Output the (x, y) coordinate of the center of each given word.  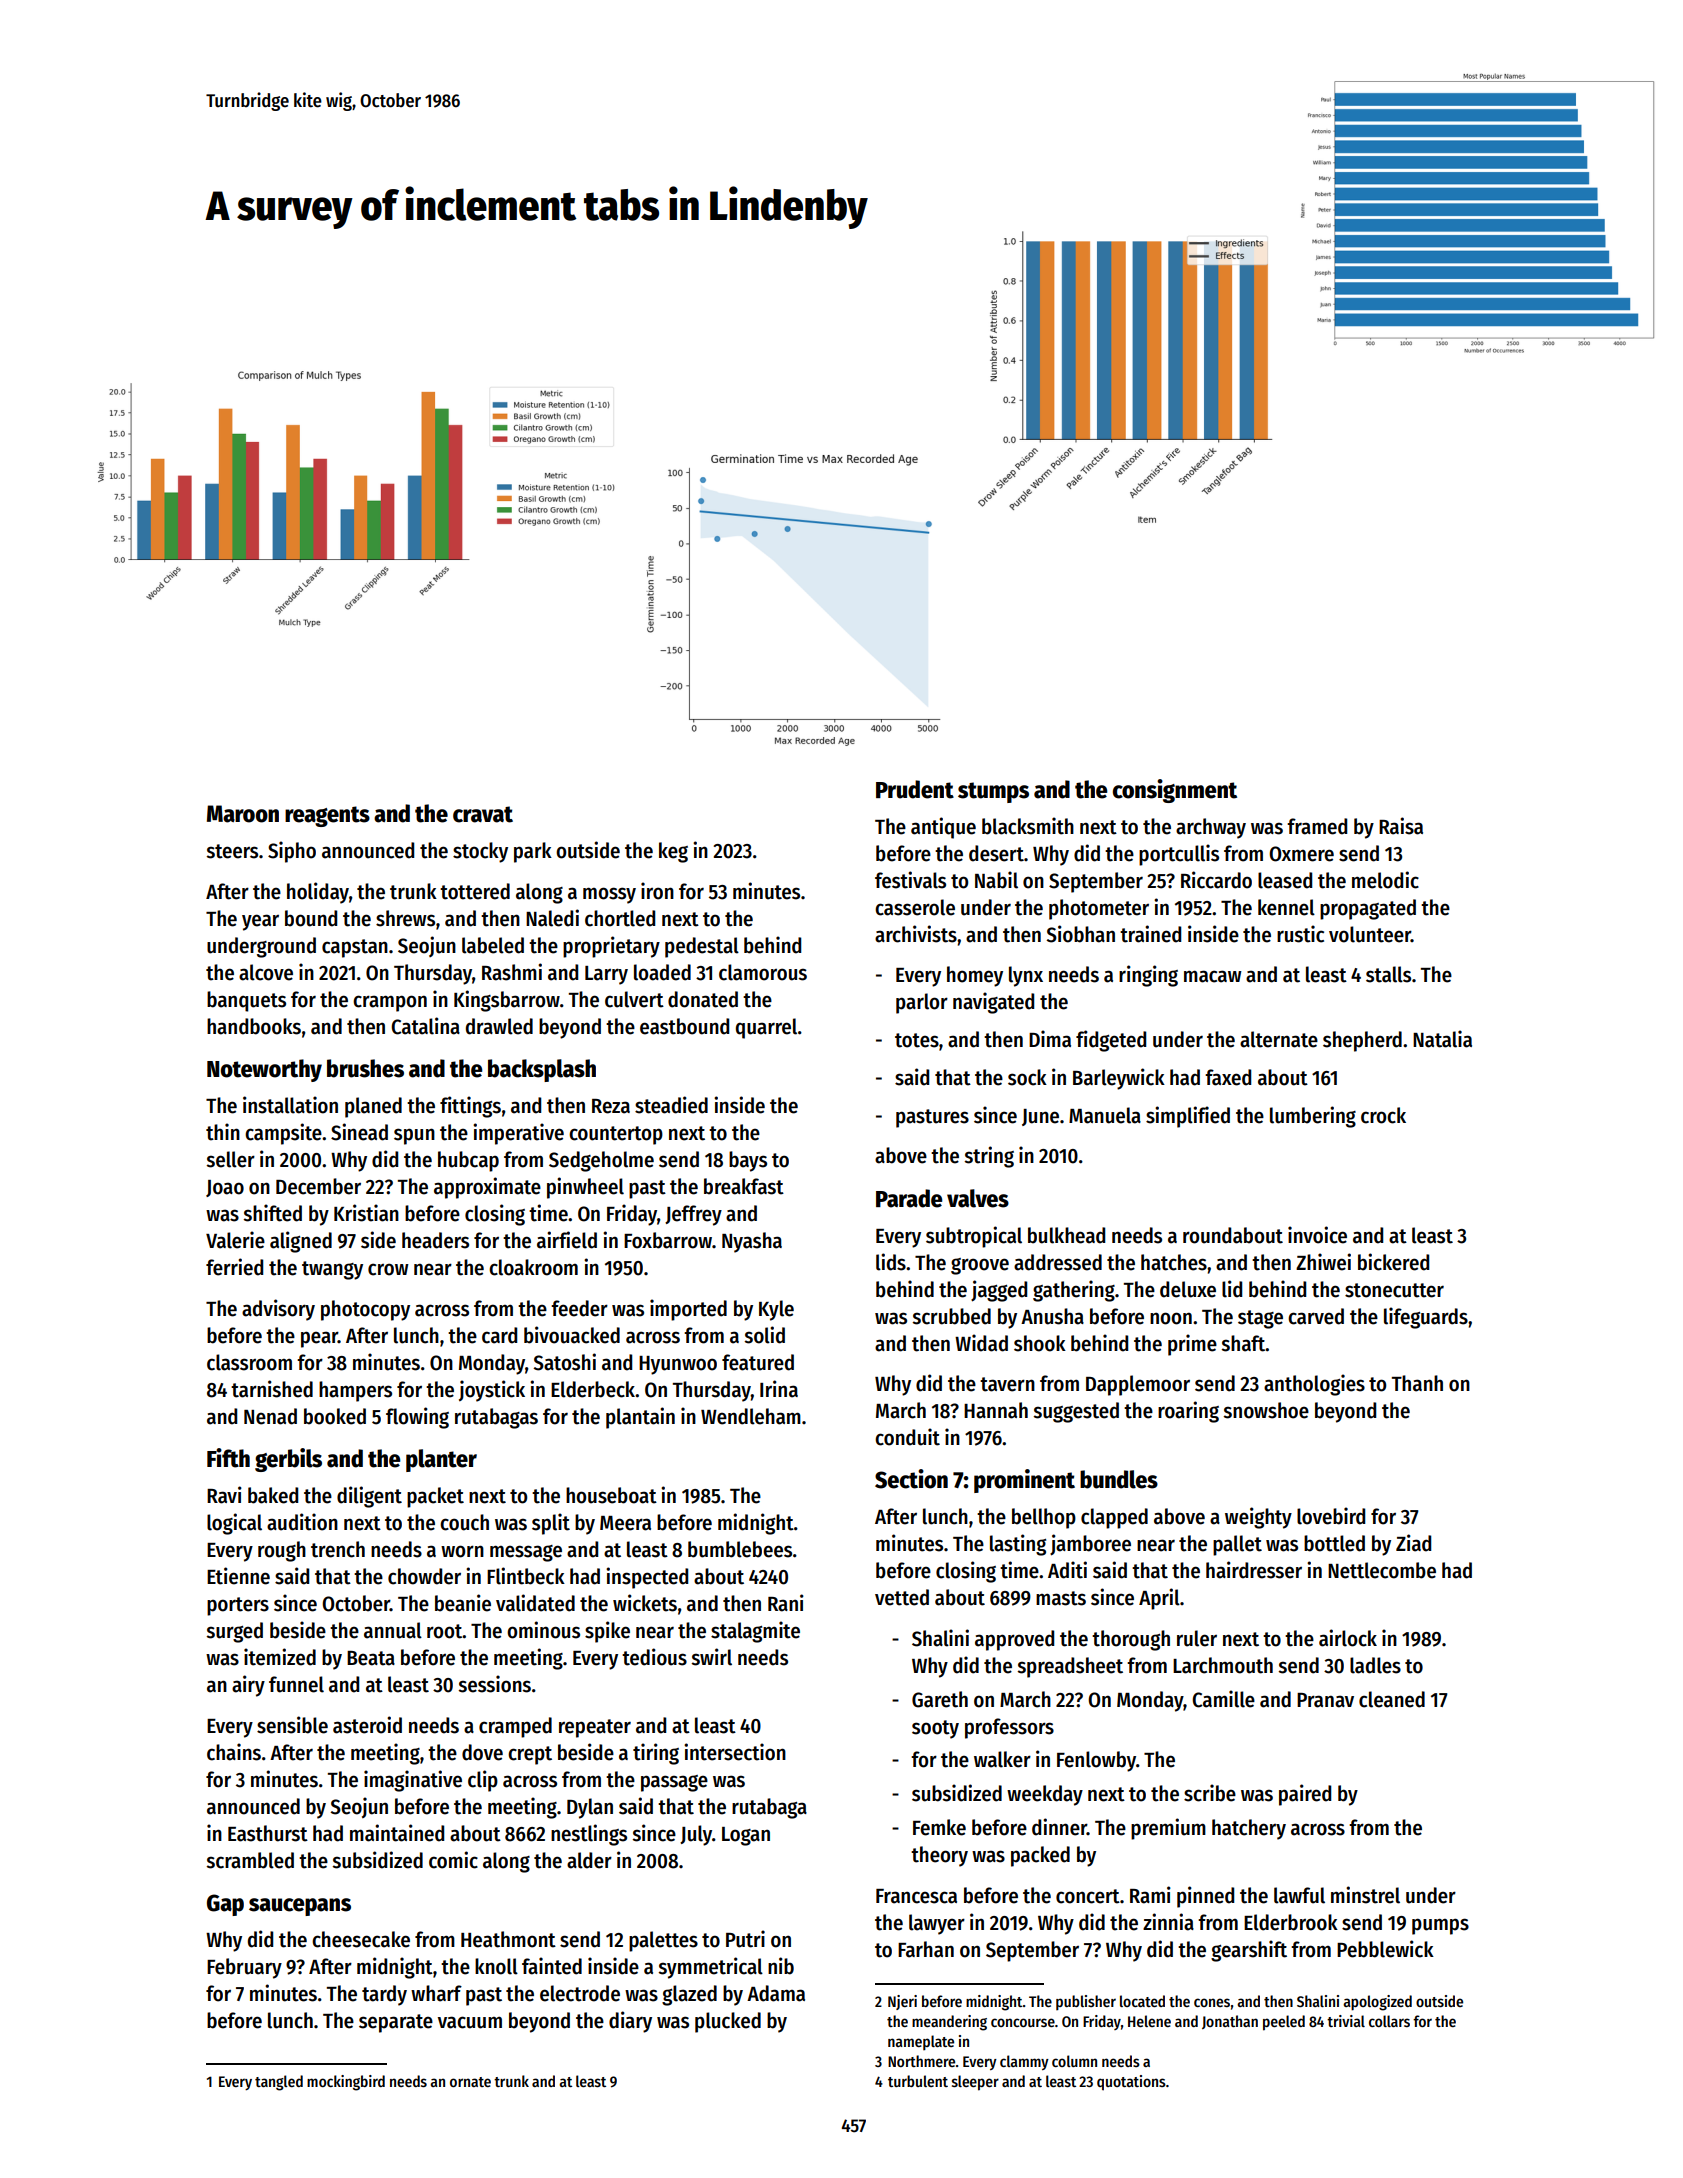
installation (290, 1105)
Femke (939, 1827)
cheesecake (361, 1939)
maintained (397, 1833)
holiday (318, 893)
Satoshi (564, 1362)
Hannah (996, 1410)
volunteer (1370, 934)
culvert (634, 999)
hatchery (1249, 1829)
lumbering (1313, 1117)
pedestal (702, 947)
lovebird (1331, 1516)
